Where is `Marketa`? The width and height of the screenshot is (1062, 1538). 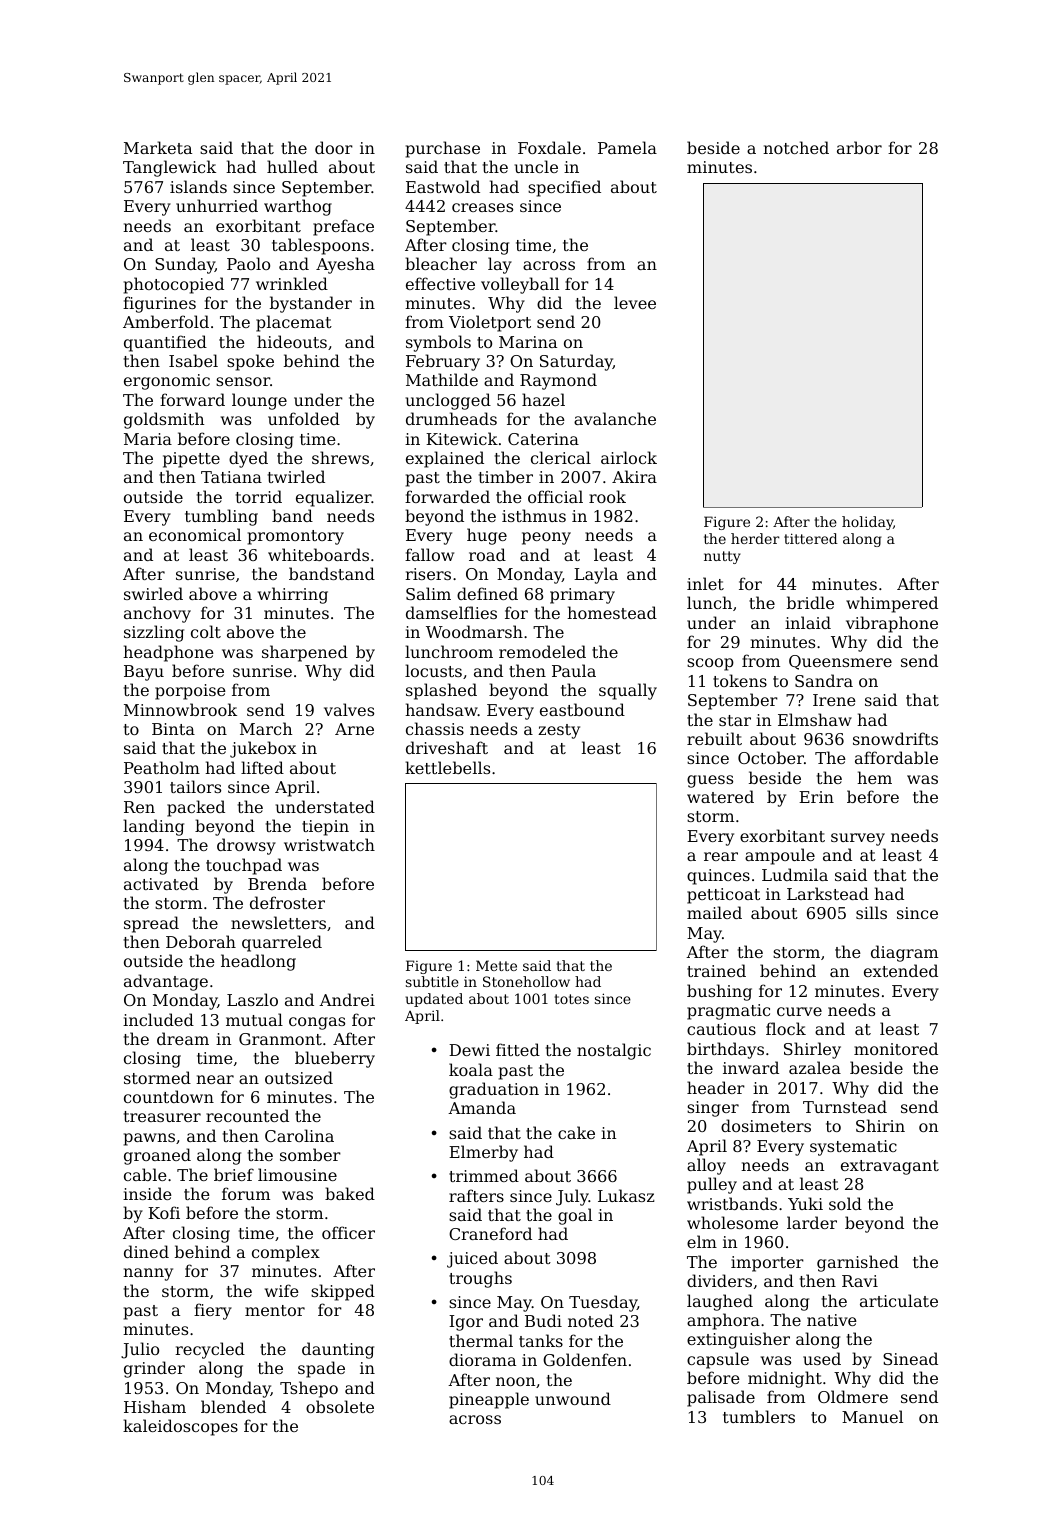
Marketa is located at coordinates (158, 147).
